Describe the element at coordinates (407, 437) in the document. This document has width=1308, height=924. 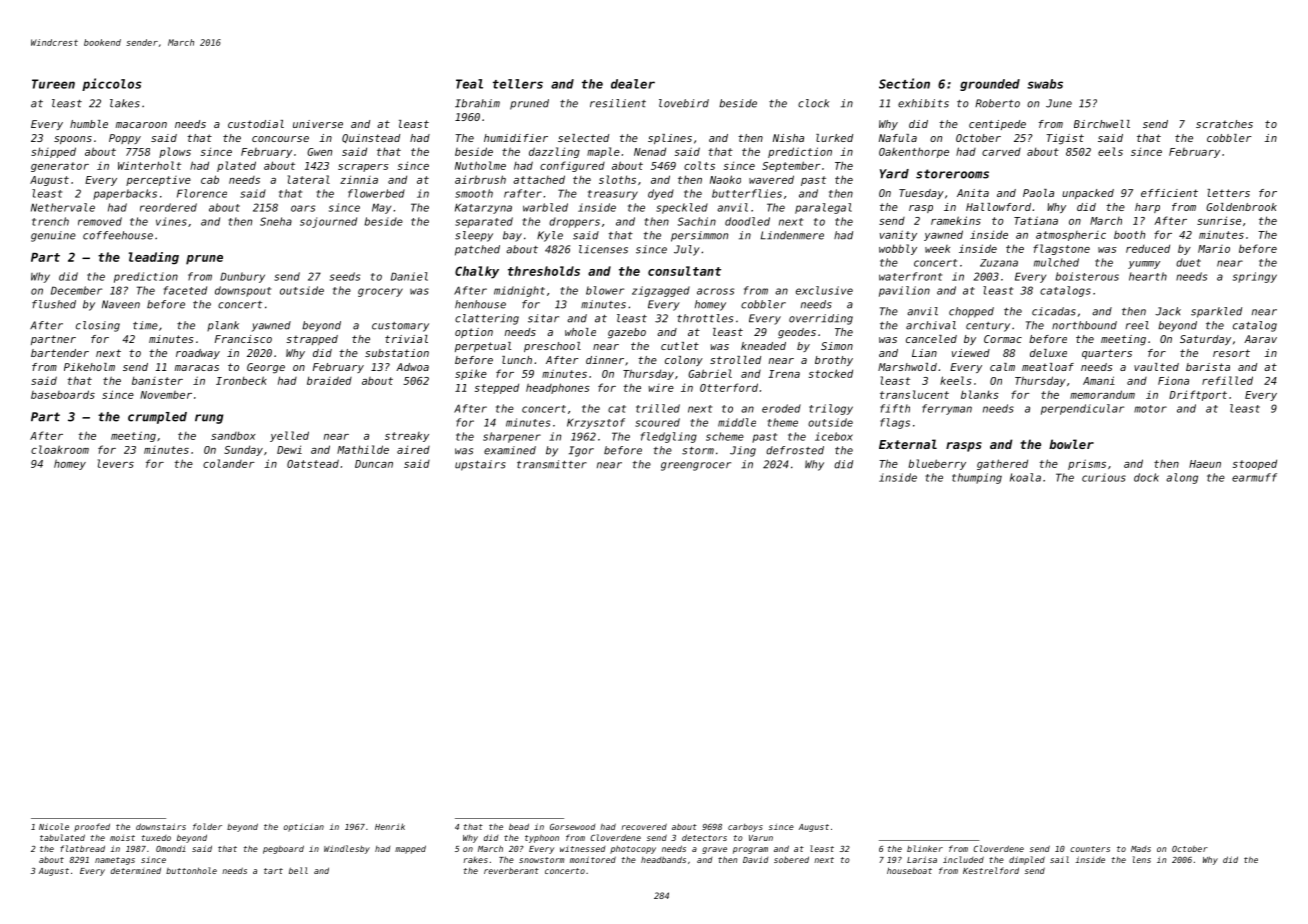
I see `streaky` at that location.
